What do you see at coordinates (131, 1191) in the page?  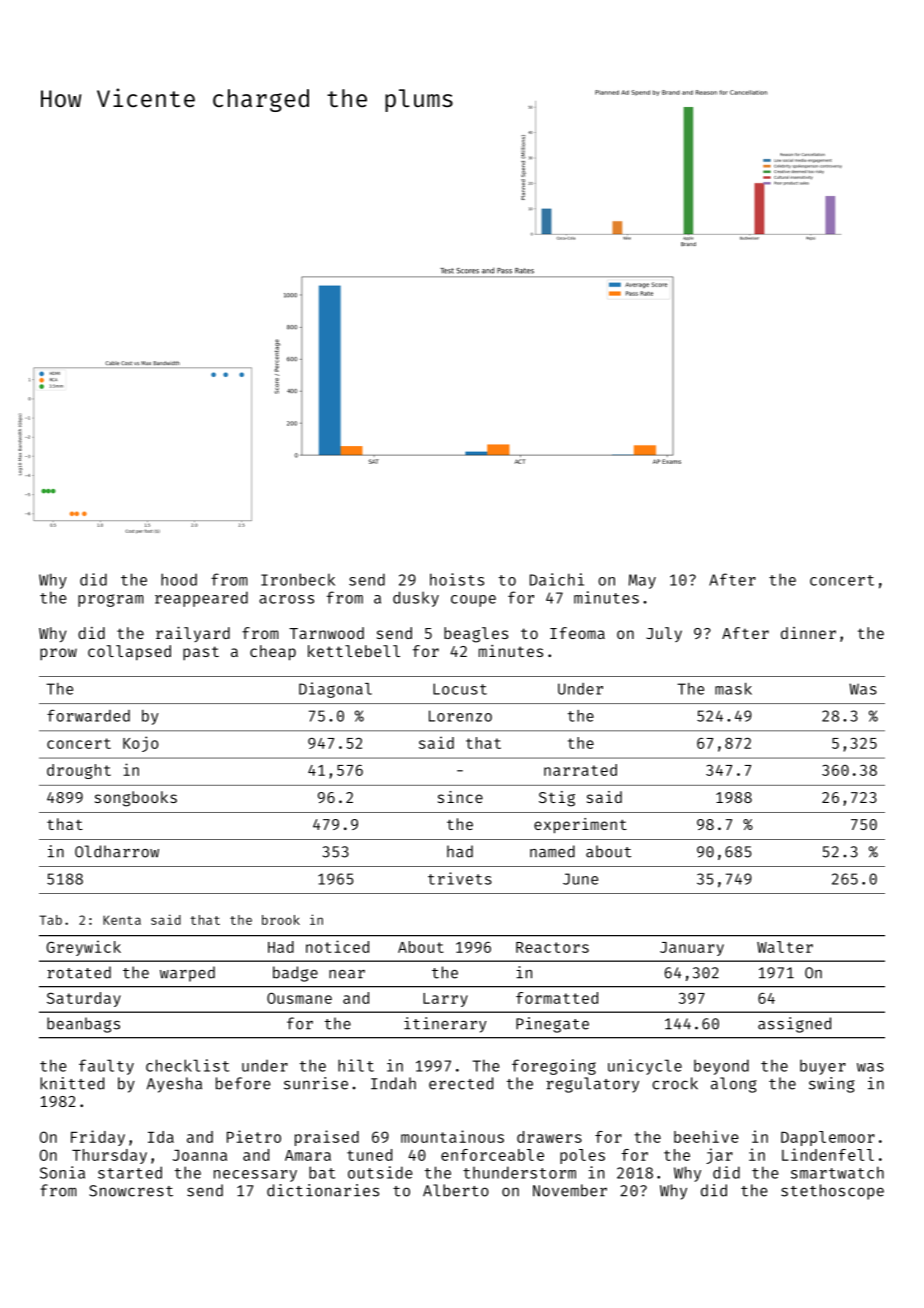 I see `Snowcrest` at bounding box center [131, 1191].
